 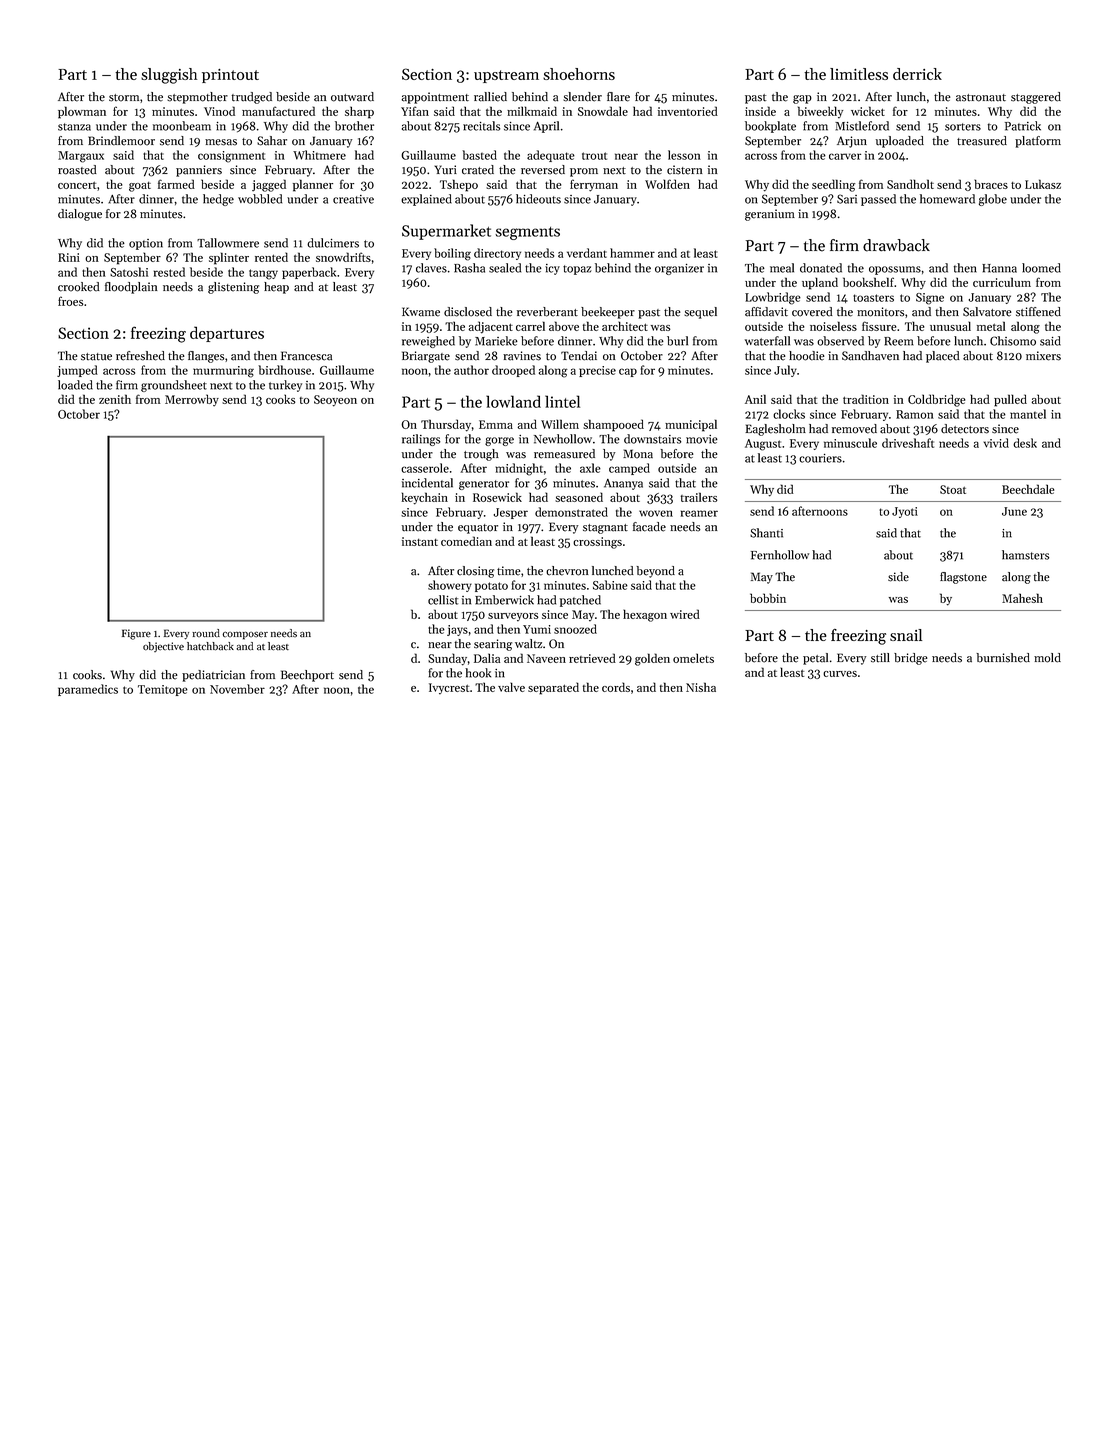 What do you see at coordinates (582, 97) in the page?
I see `slender` at bounding box center [582, 97].
